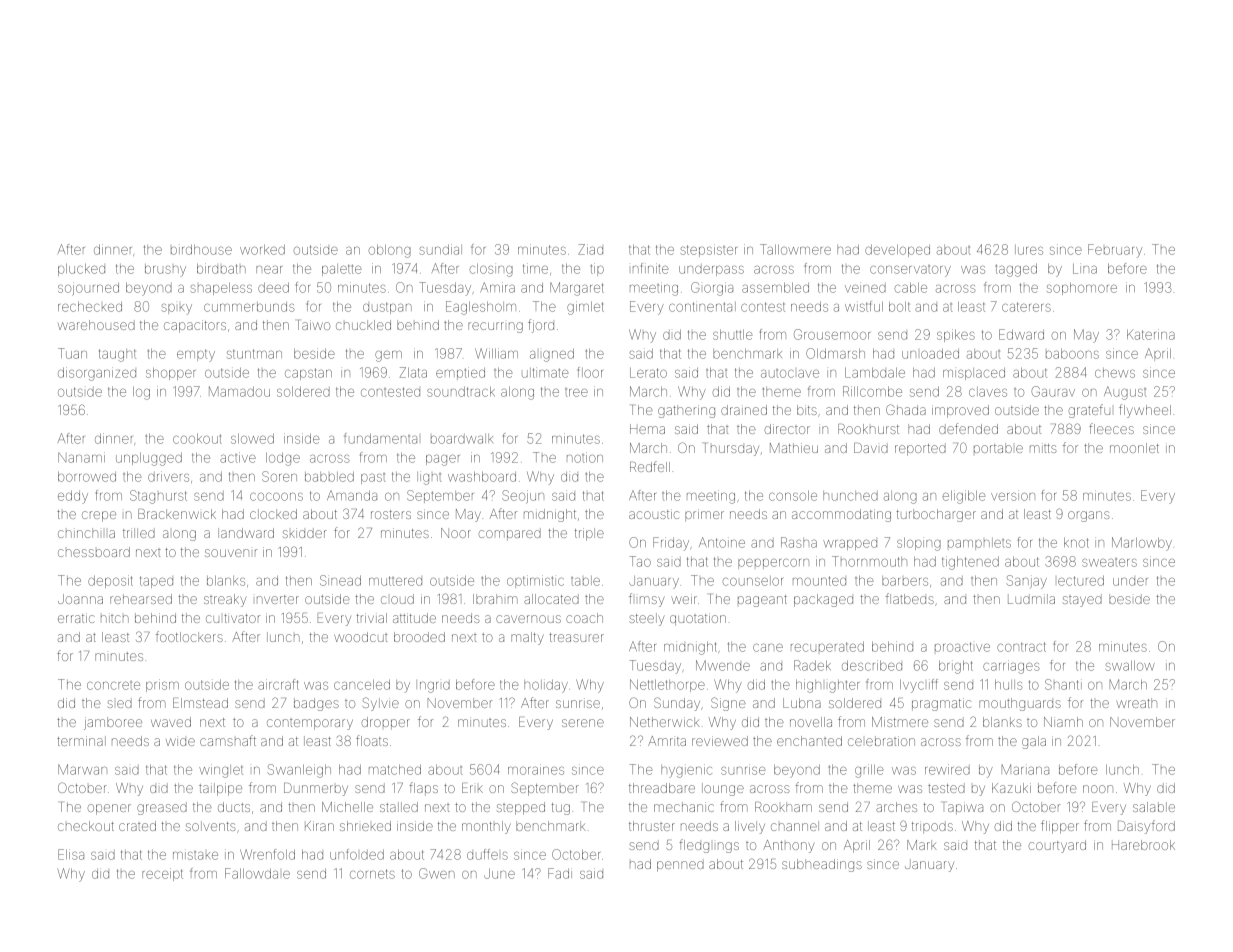 Image resolution: width=1233 pixels, height=952 pixels. Describe the element at coordinates (162, 874) in the image. I see `receipt` at that location.
